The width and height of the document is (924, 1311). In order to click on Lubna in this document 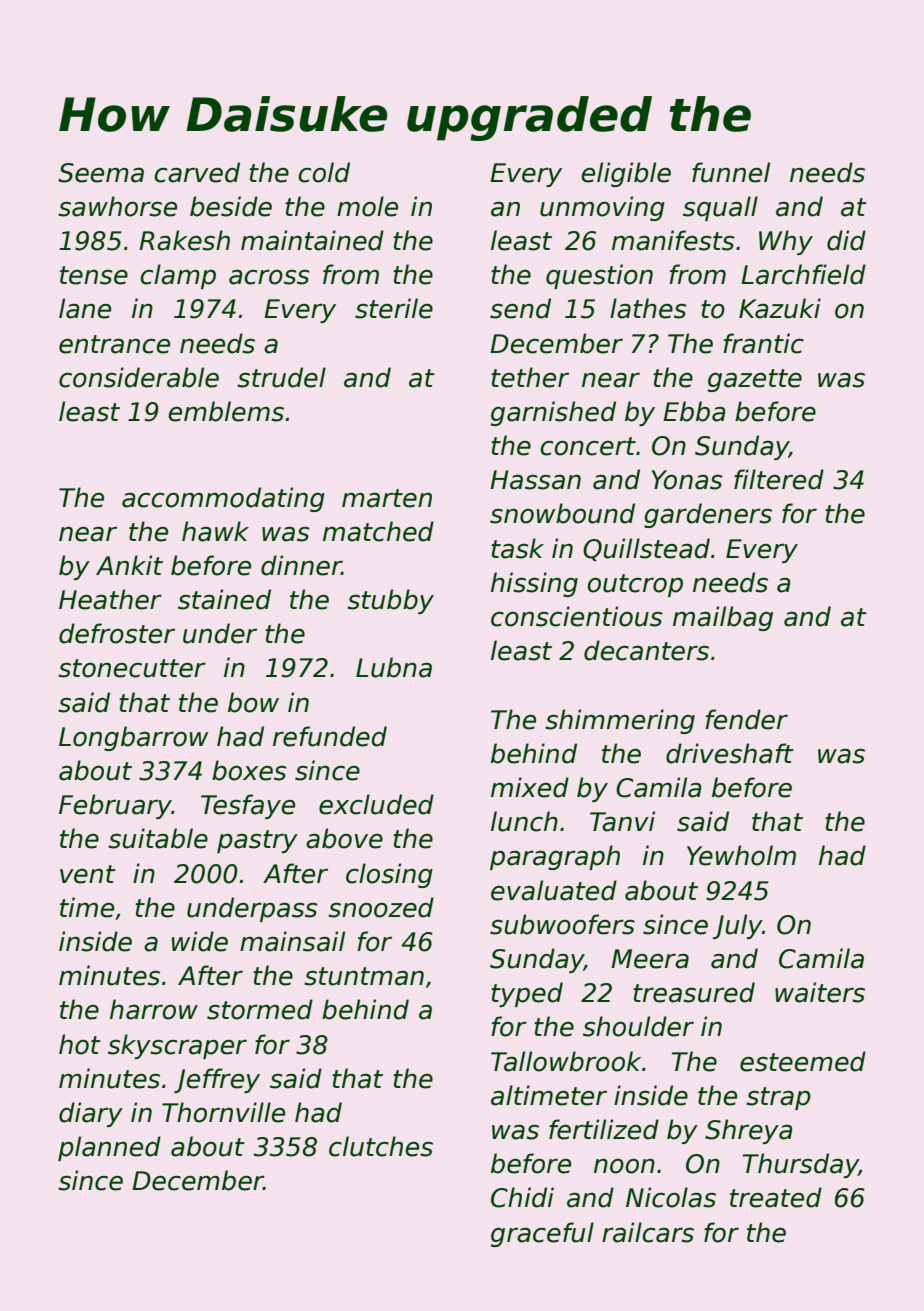, I will do `click(394, 667)`.
